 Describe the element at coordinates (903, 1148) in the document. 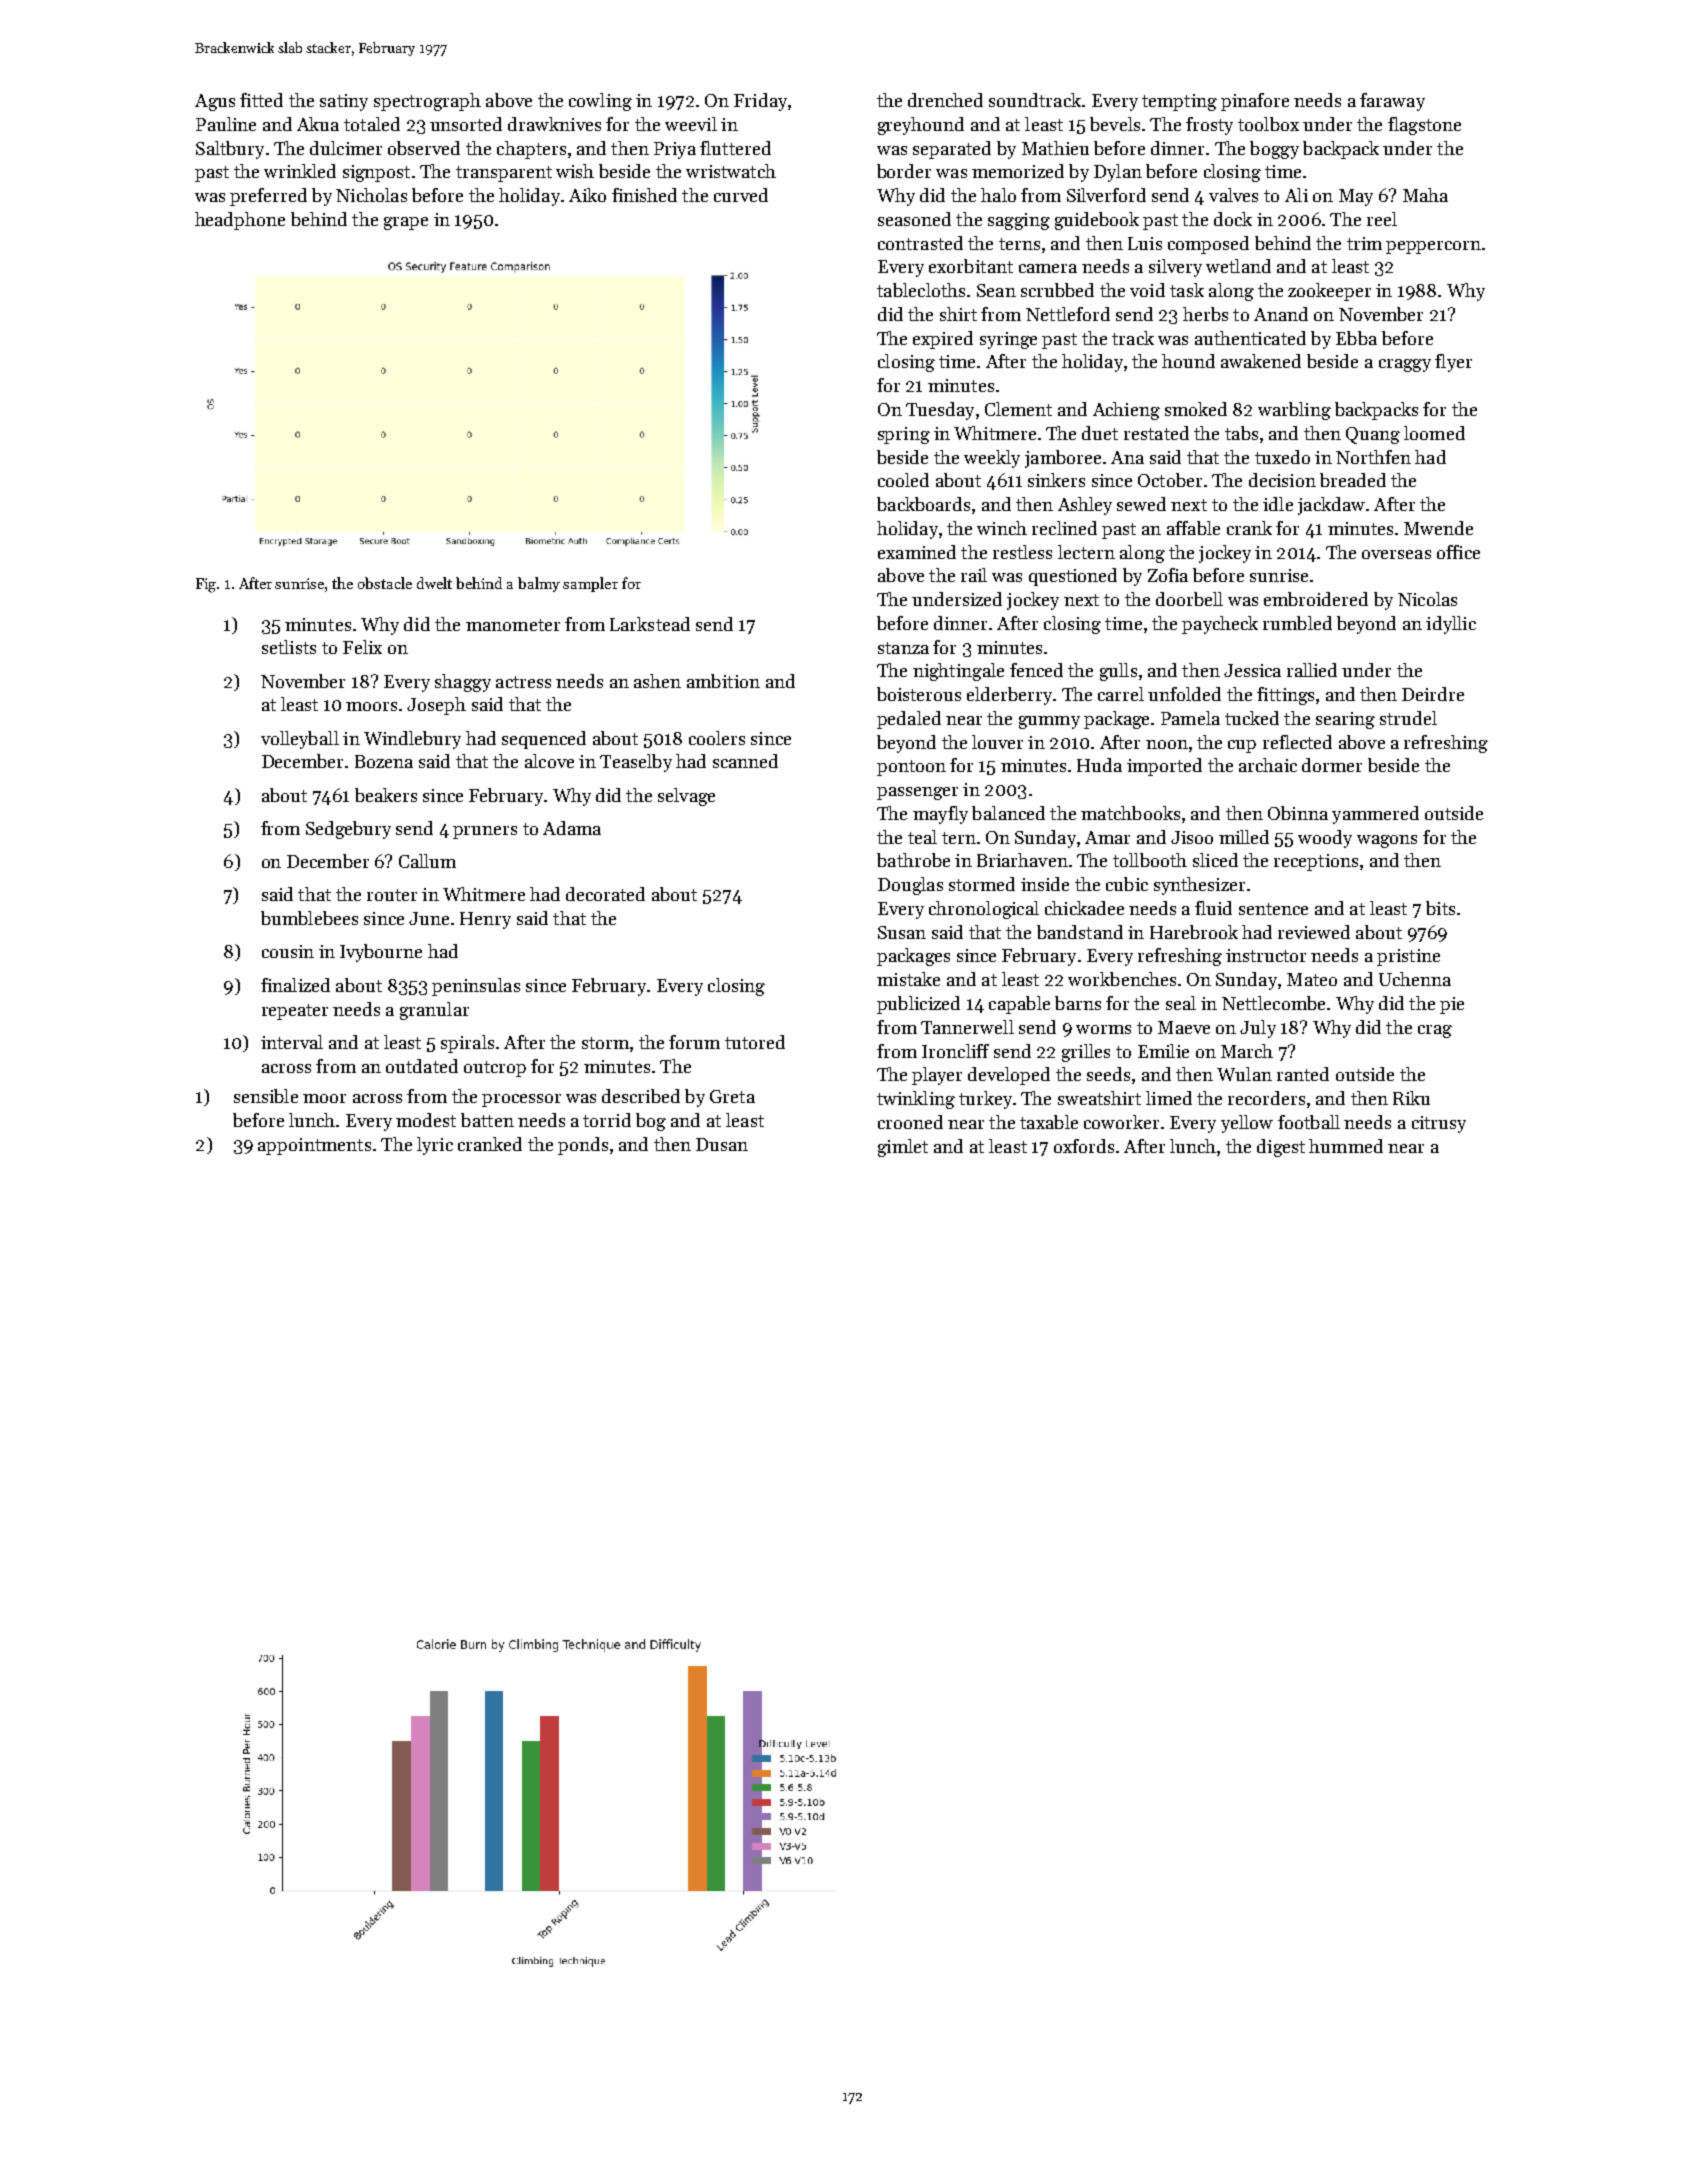

I see `gimlet` at that location.
